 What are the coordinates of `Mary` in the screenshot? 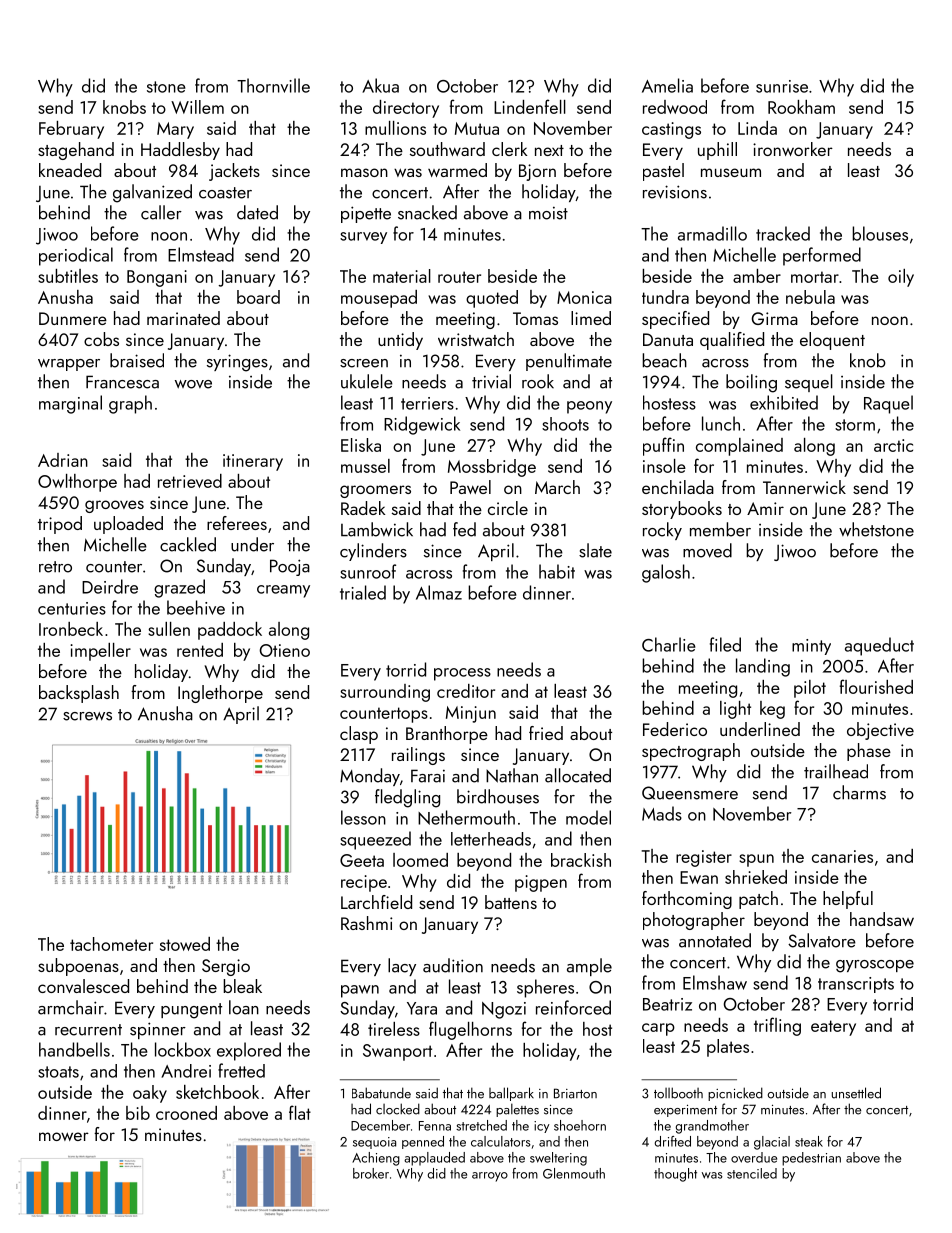 It's located at (175, 130).
